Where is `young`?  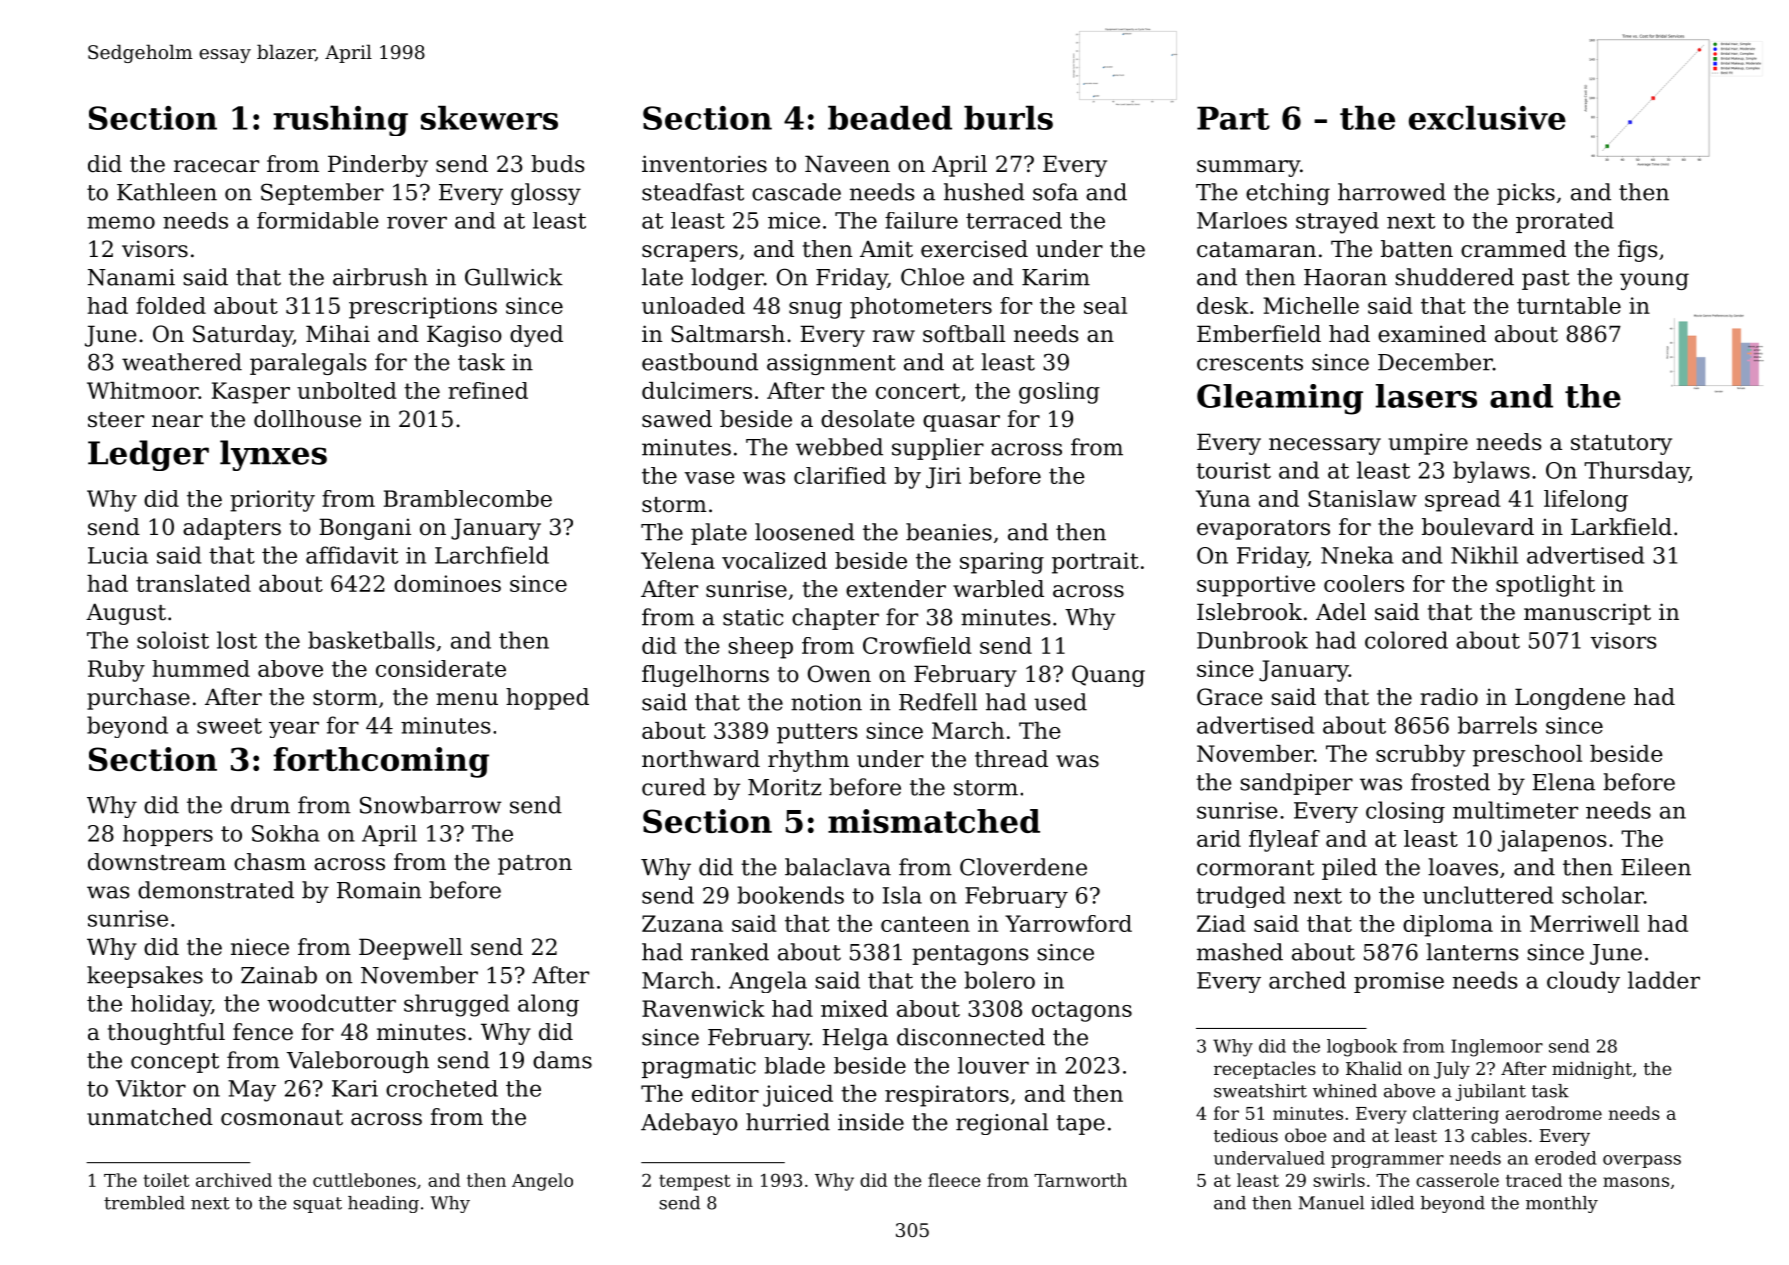 young is located at coordinates (1654, 281).
